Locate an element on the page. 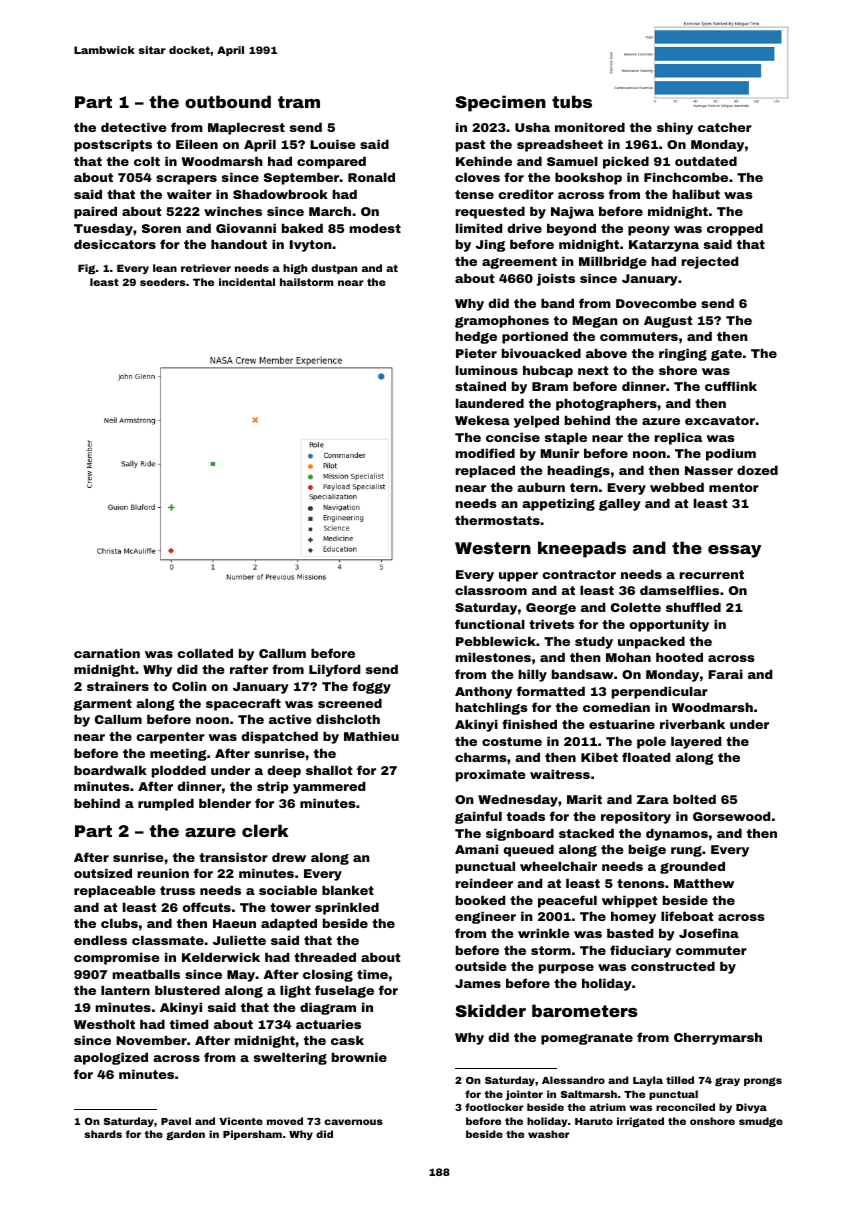 This image has height=1215, width=857. wrinkle is located at coordinates (544, 933).
